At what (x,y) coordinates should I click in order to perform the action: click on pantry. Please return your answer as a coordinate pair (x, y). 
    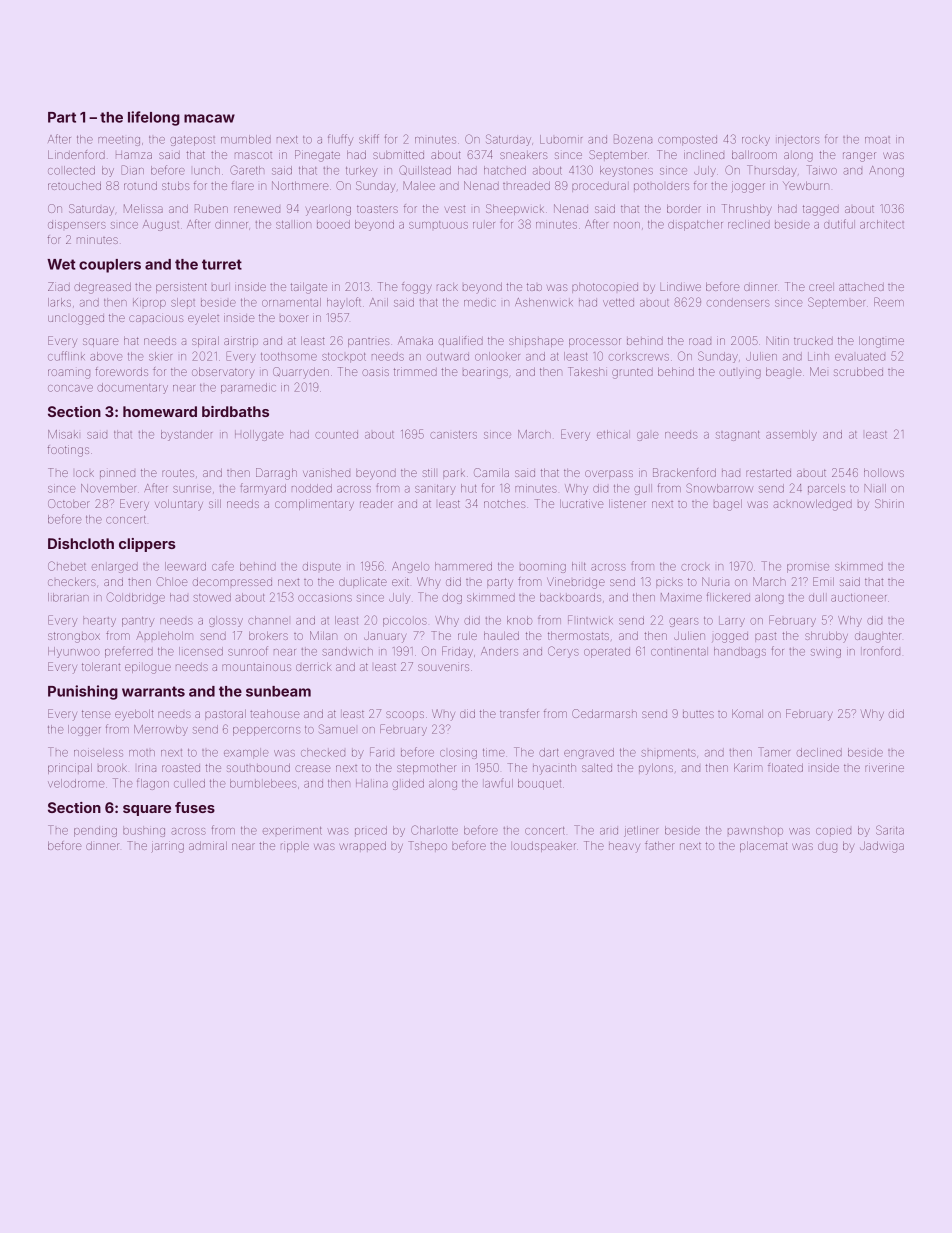
    Looking at the image, I should click on (138, 622).
